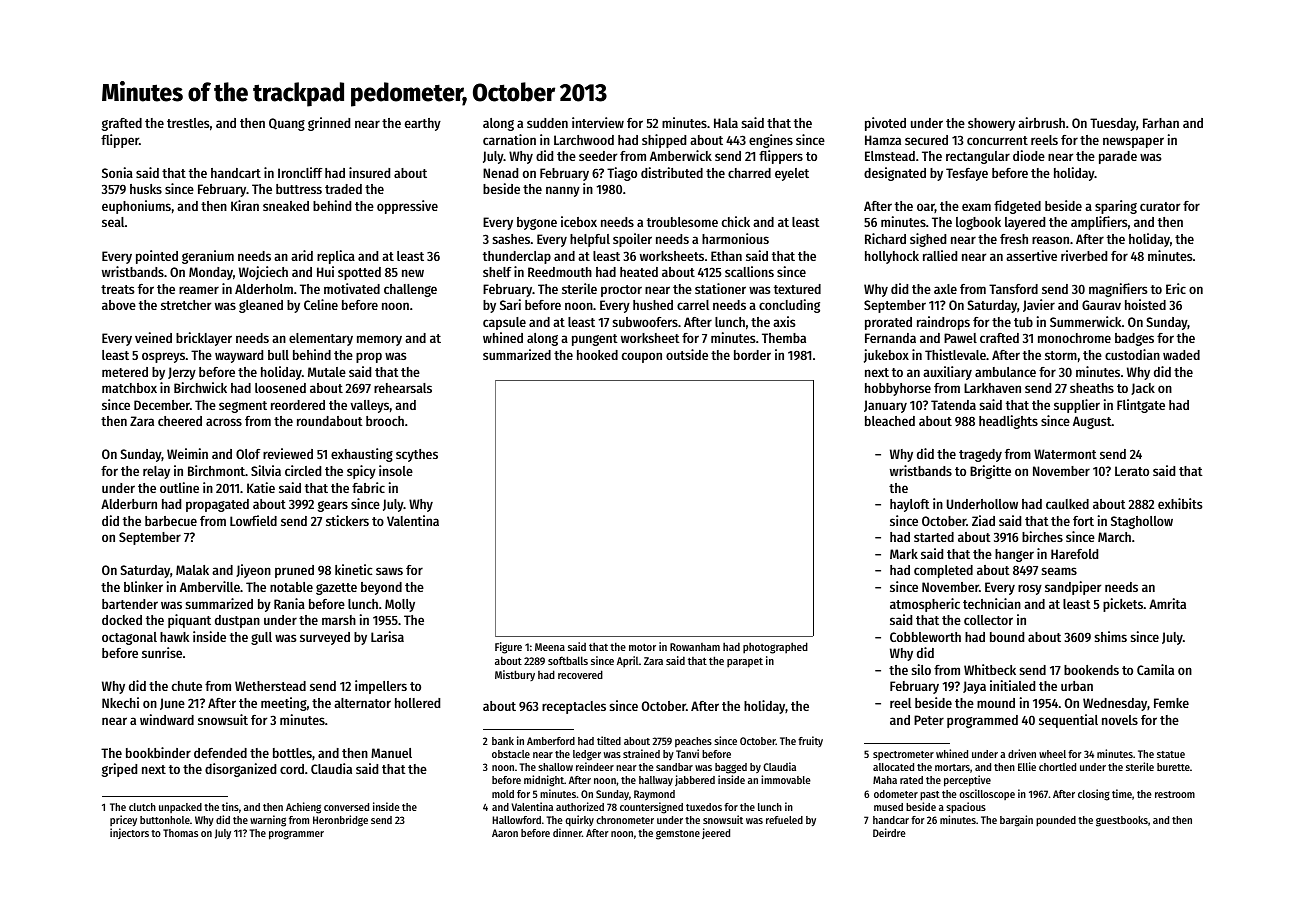  I want to click on Mark, so click(904, 554).
